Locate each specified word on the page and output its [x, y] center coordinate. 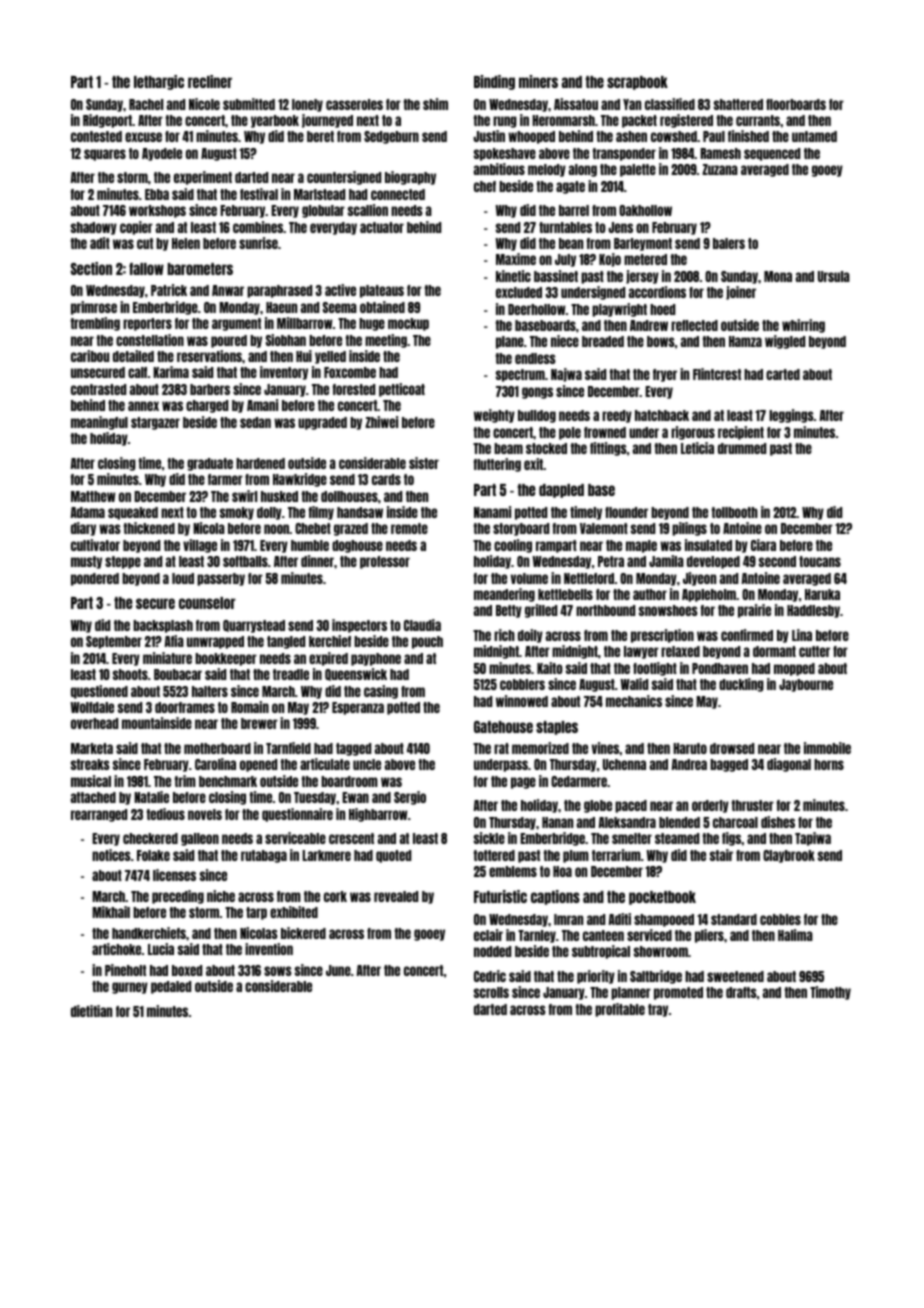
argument [236, 324]
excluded [519, 292]
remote [409, 528]
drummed [742, 448]
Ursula [834, 276]
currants [758, 120]
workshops [157, 211]
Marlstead [319, 194]
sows [278, 971]
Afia [174, 641]
